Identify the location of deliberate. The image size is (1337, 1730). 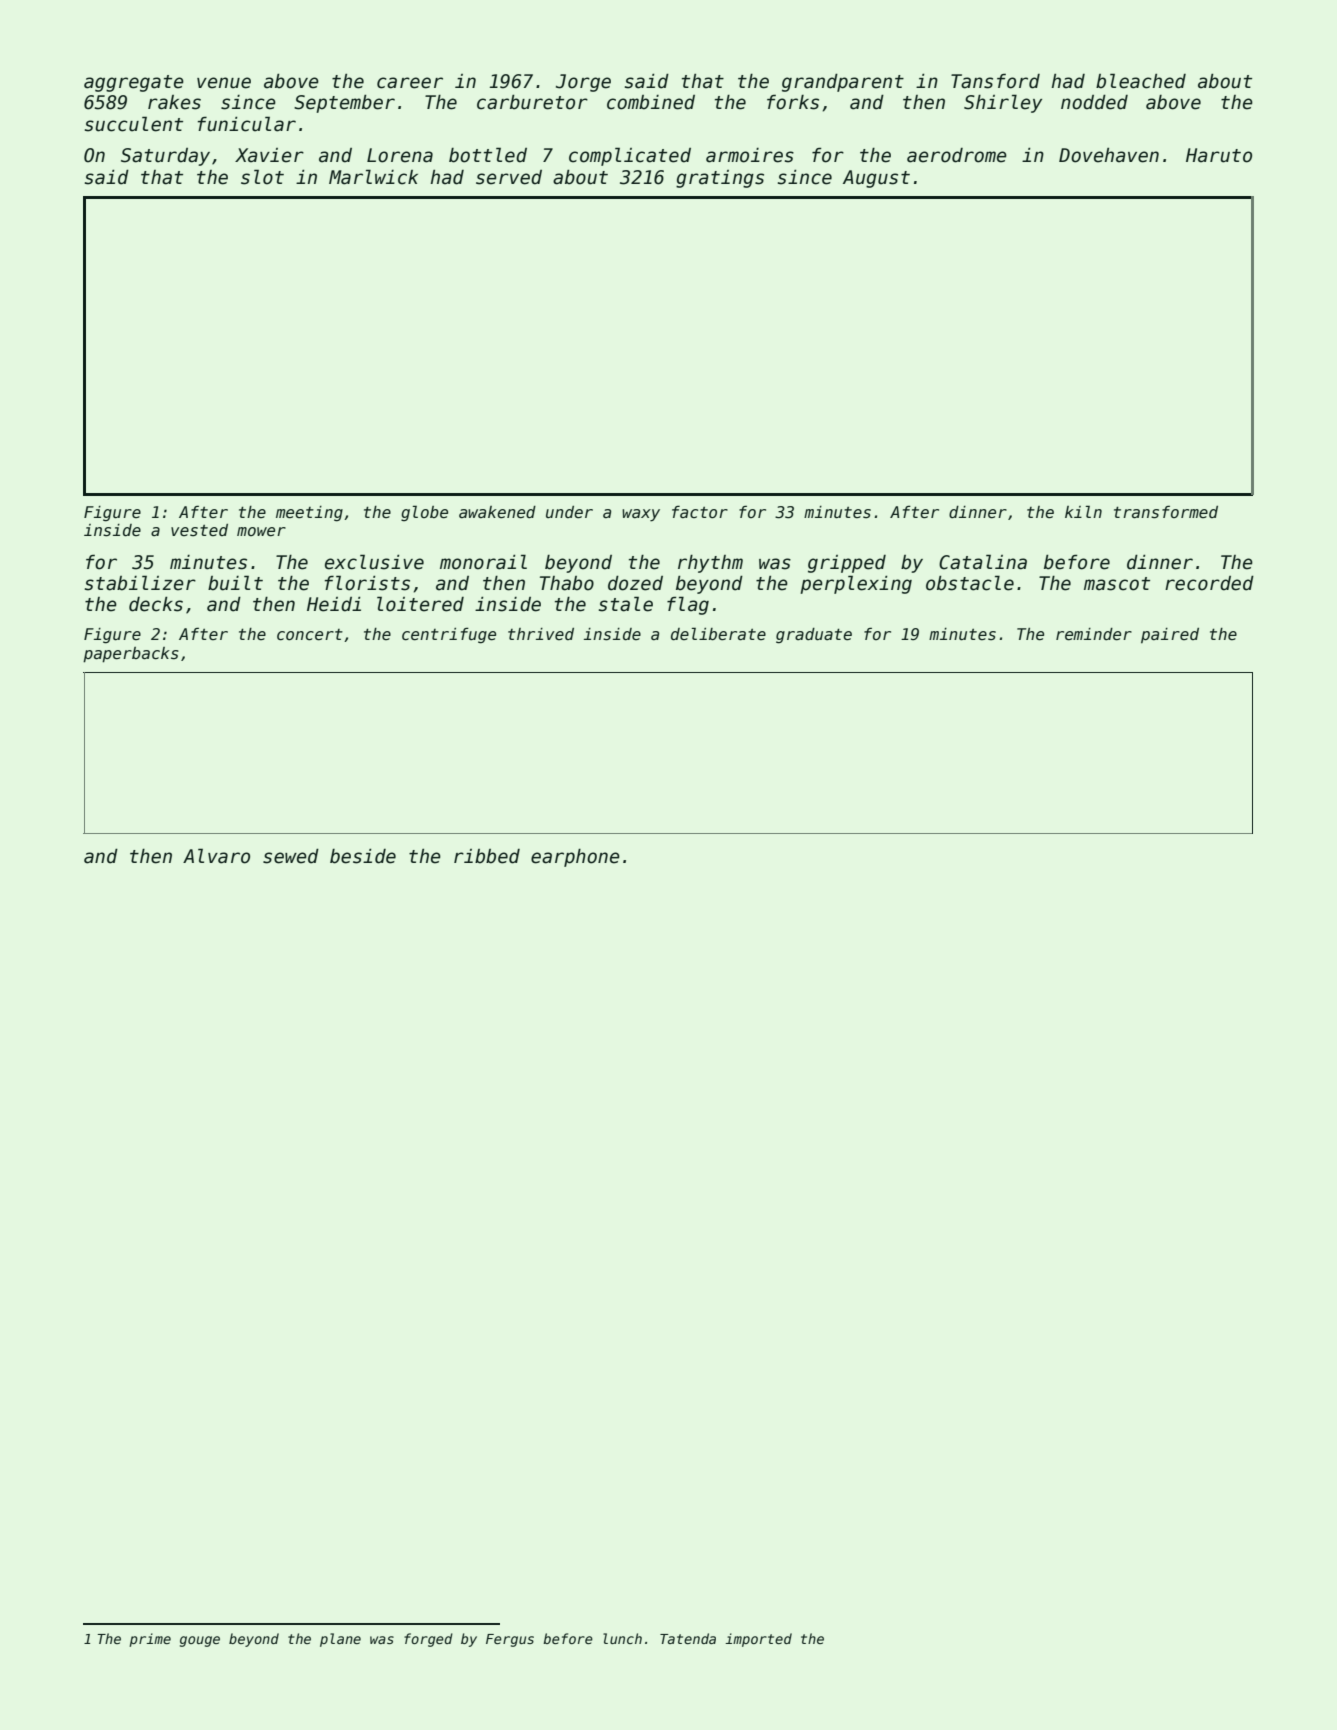
(718, 633).
